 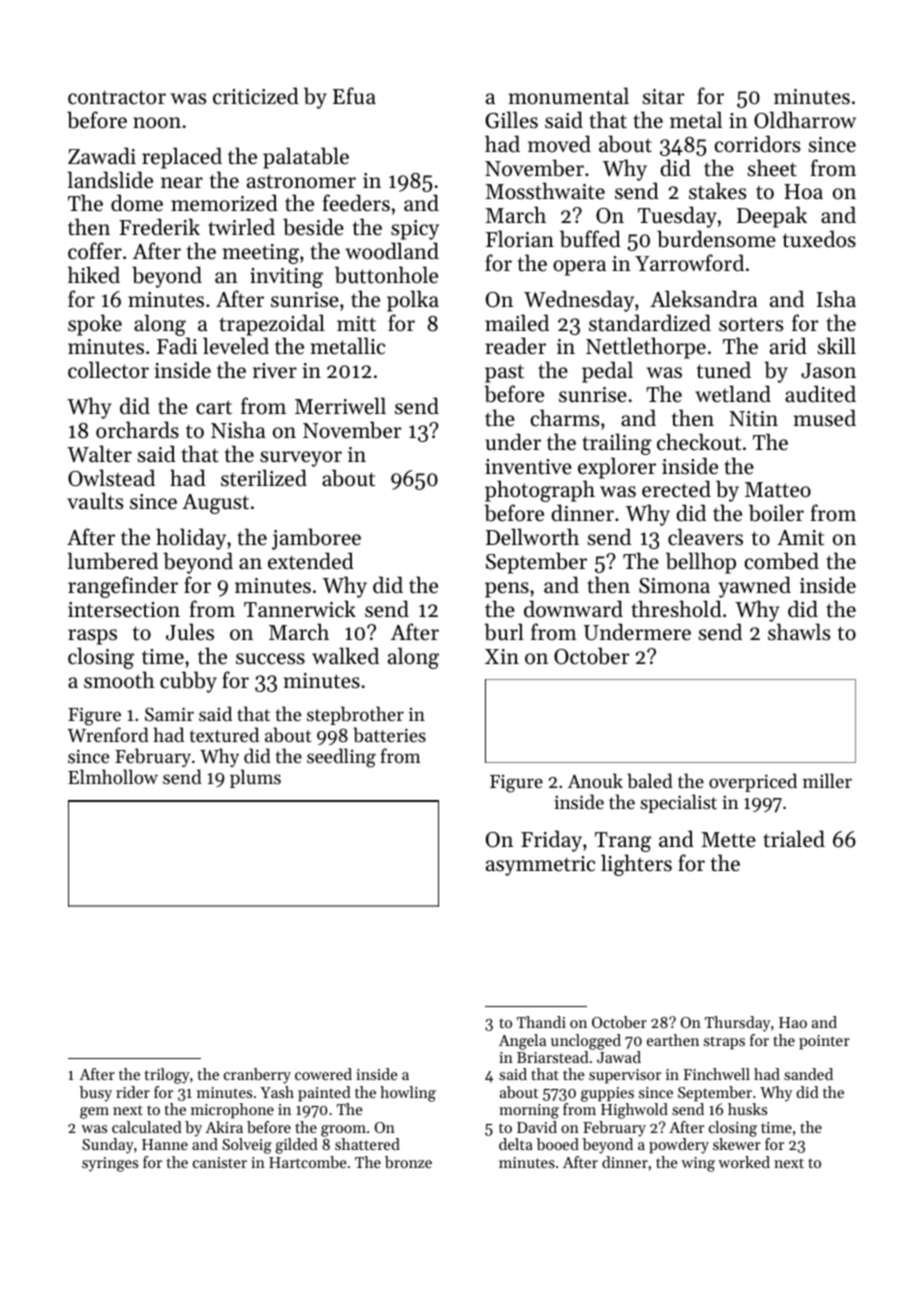 What do you see at coordinates (737, 1024) in the screenshot?
I see `Thursday` at bounding box center [737, 1024].
